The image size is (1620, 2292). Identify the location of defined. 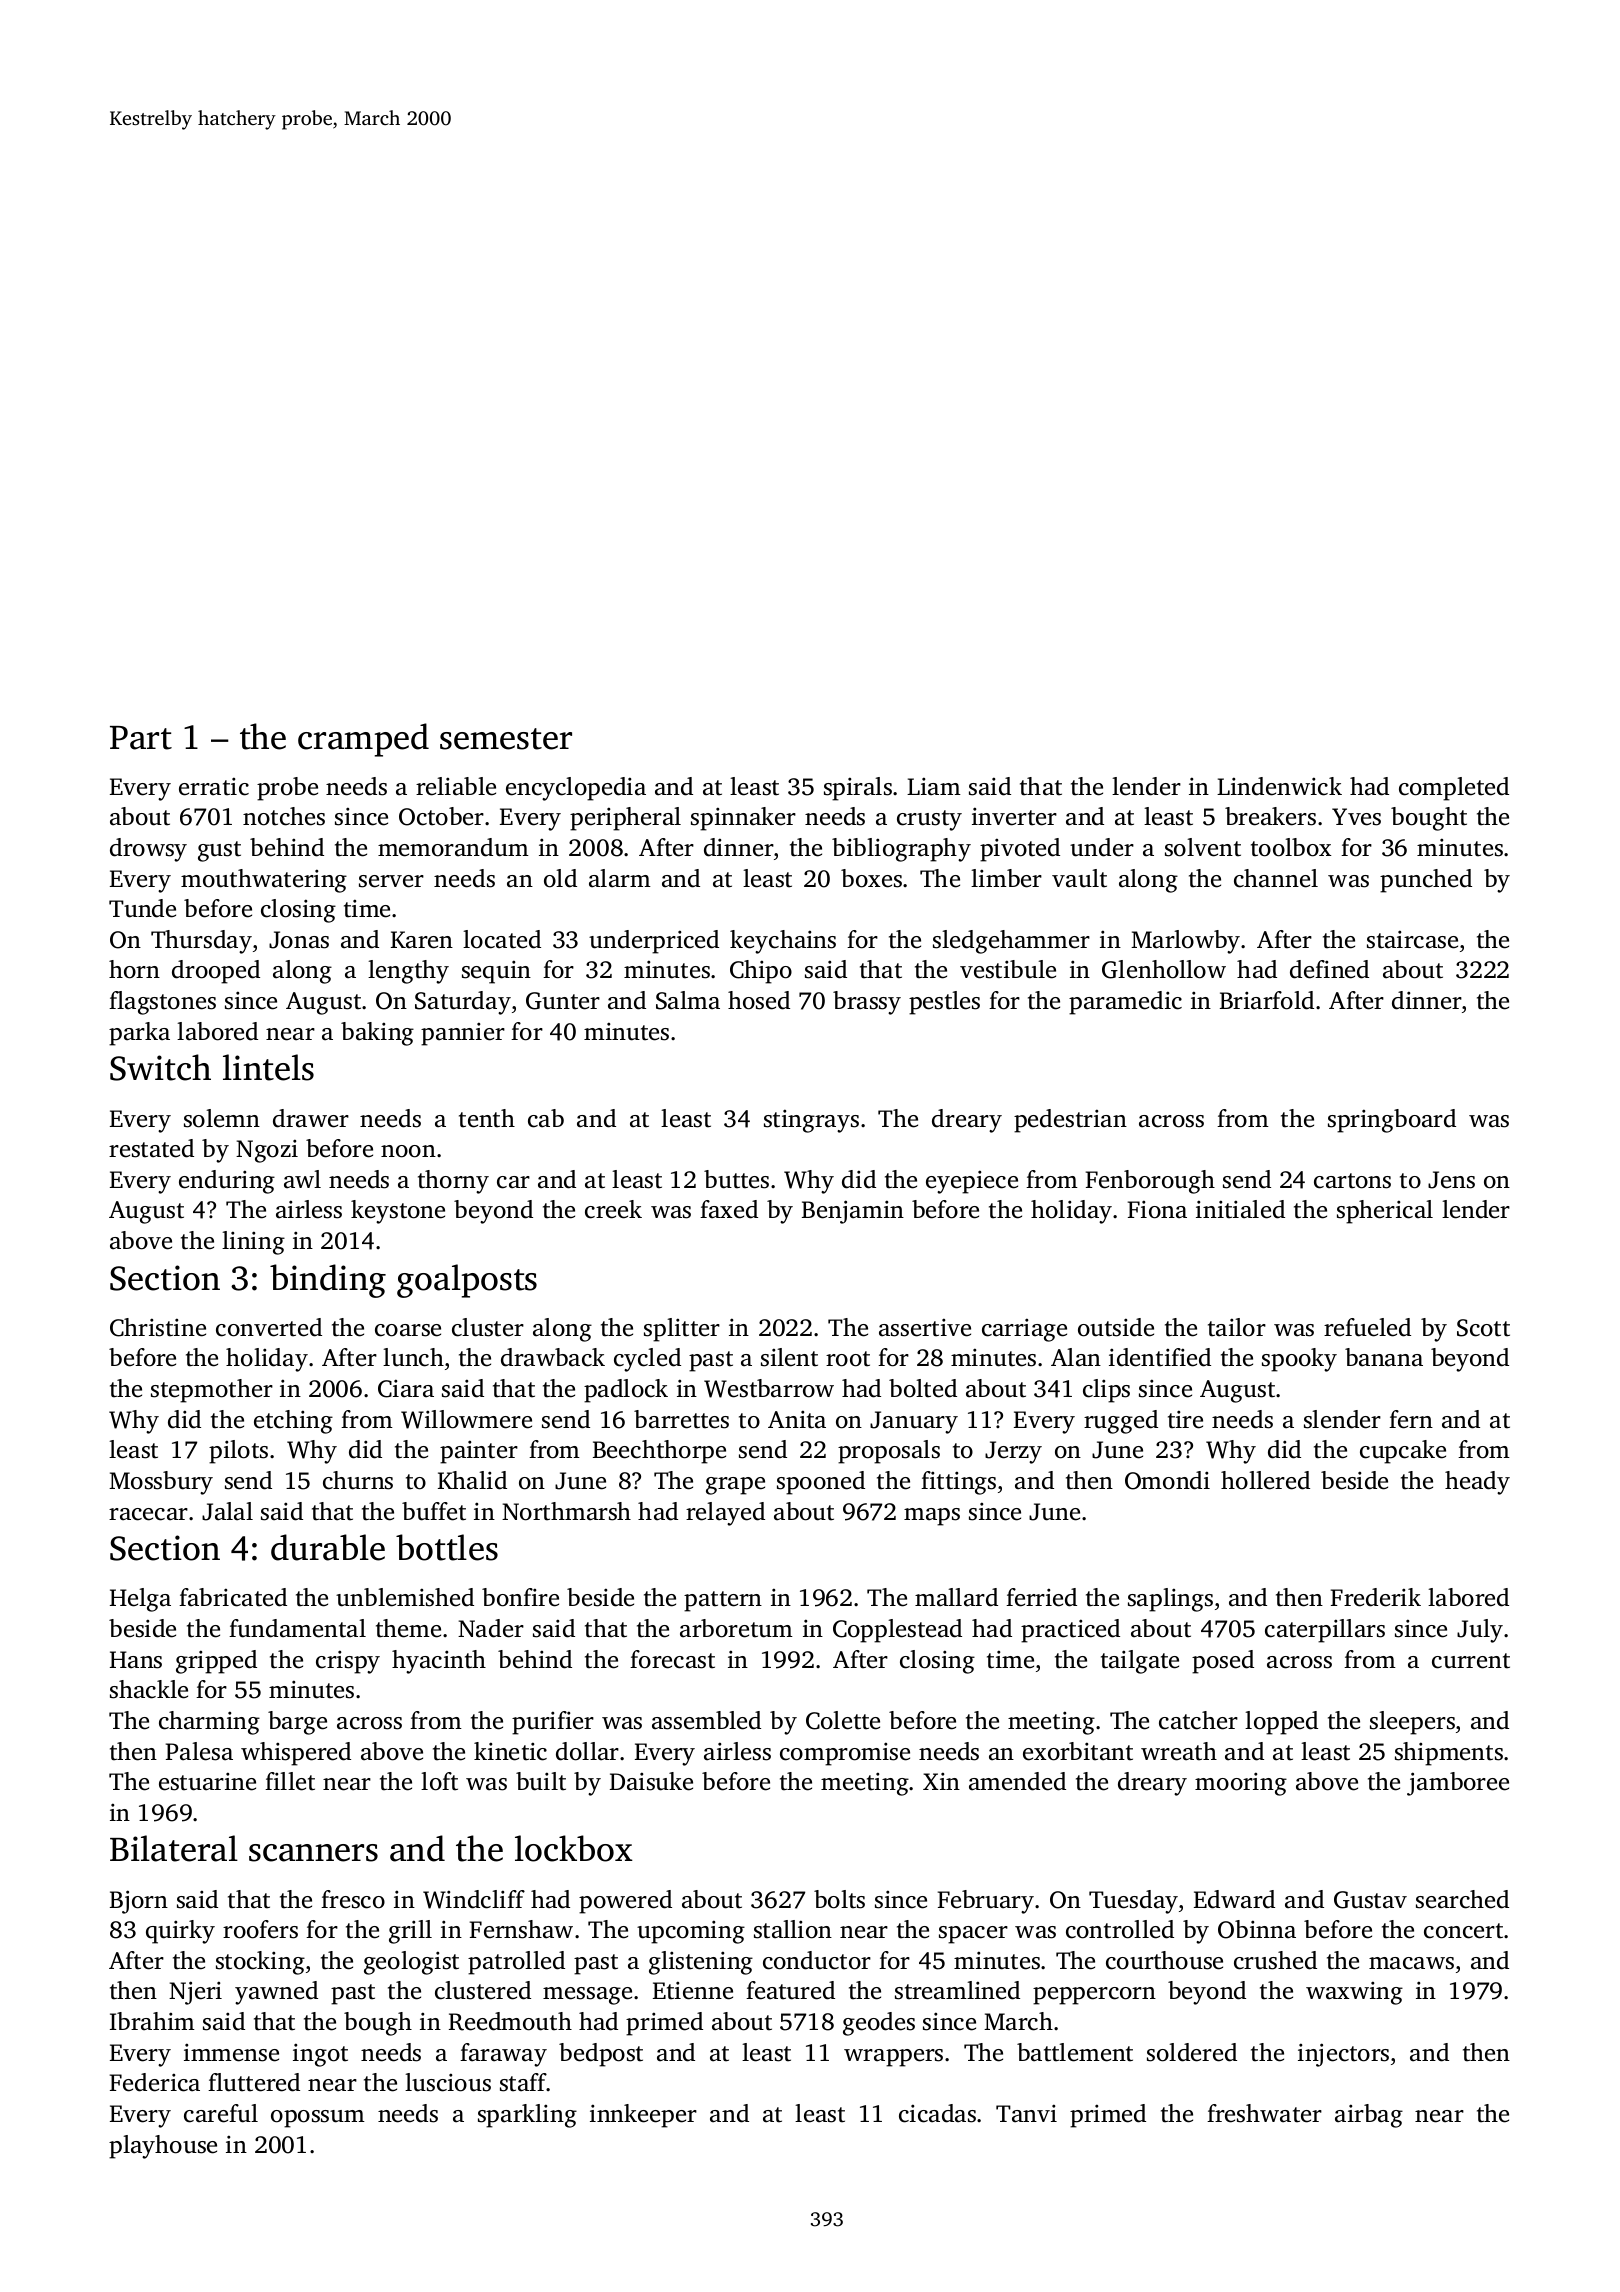
(1329, 969).
